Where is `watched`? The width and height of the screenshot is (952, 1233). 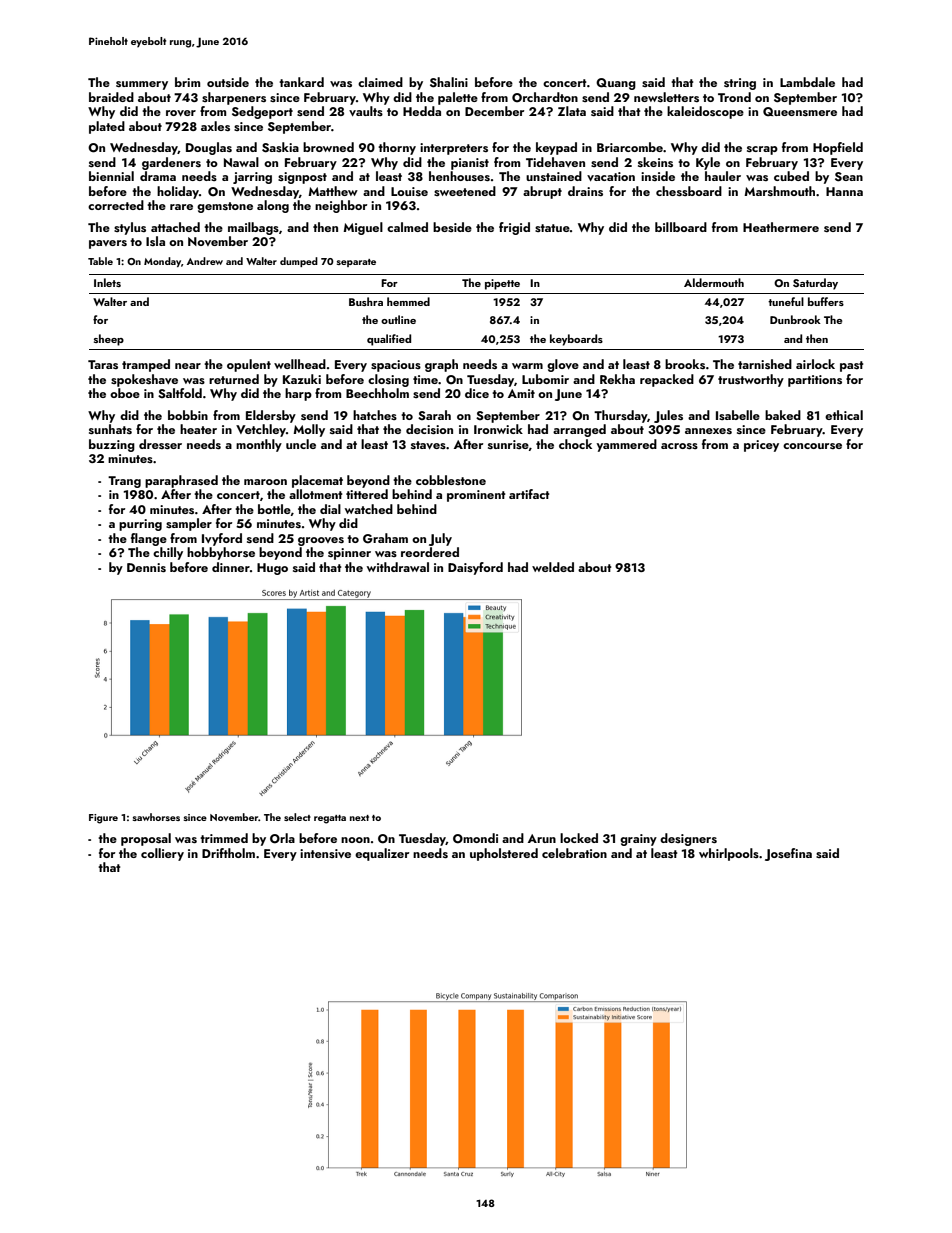 watched is located at coordinates (369, 509).
